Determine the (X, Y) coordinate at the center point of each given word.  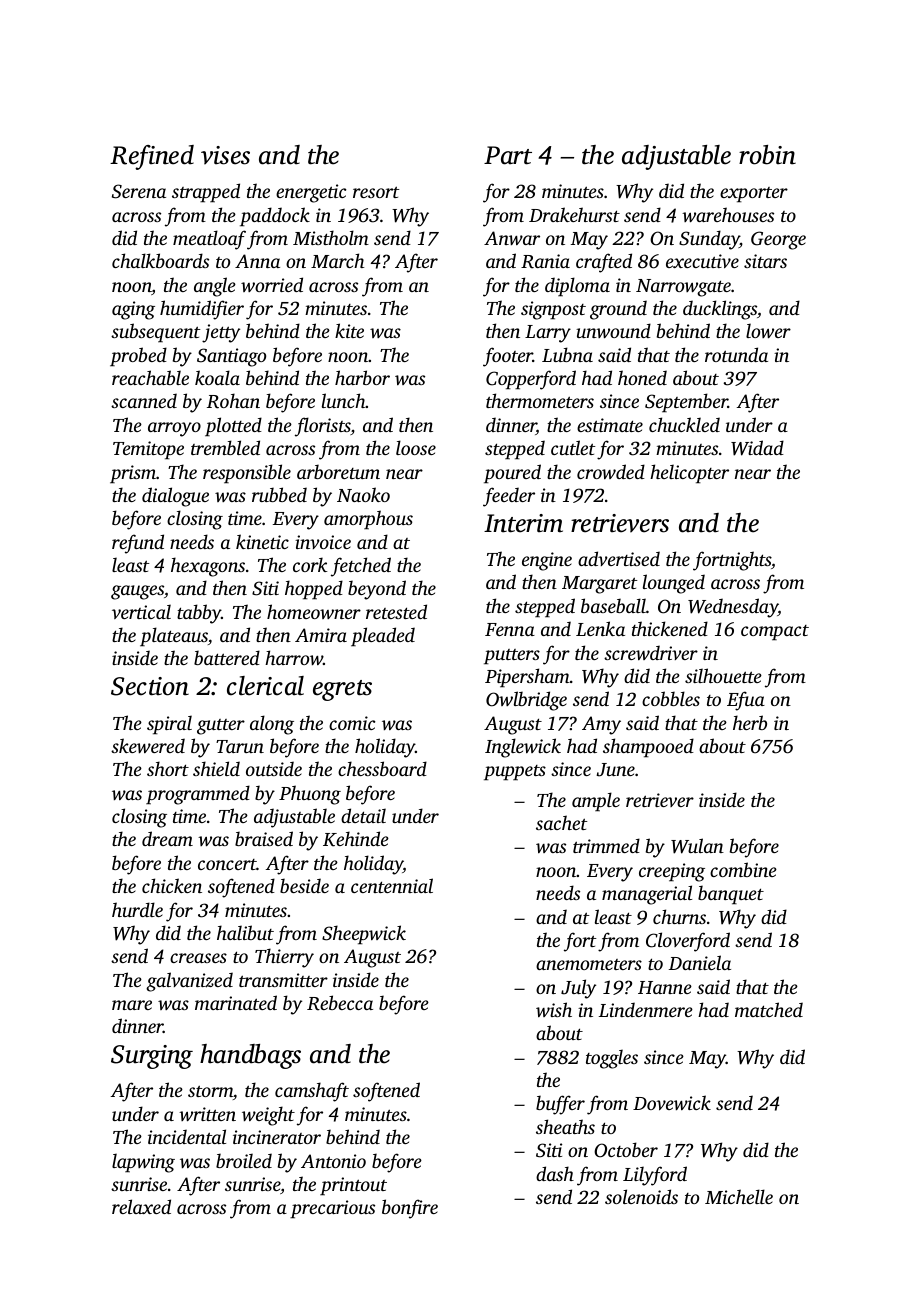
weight (268, 1116)
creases (198, 958)
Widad (757, 448)
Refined (152, 157)
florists (323, 427)
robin (767, 155)
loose (416, 447)
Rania (545, 261)
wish (554, 1009)
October (626, 1150)
